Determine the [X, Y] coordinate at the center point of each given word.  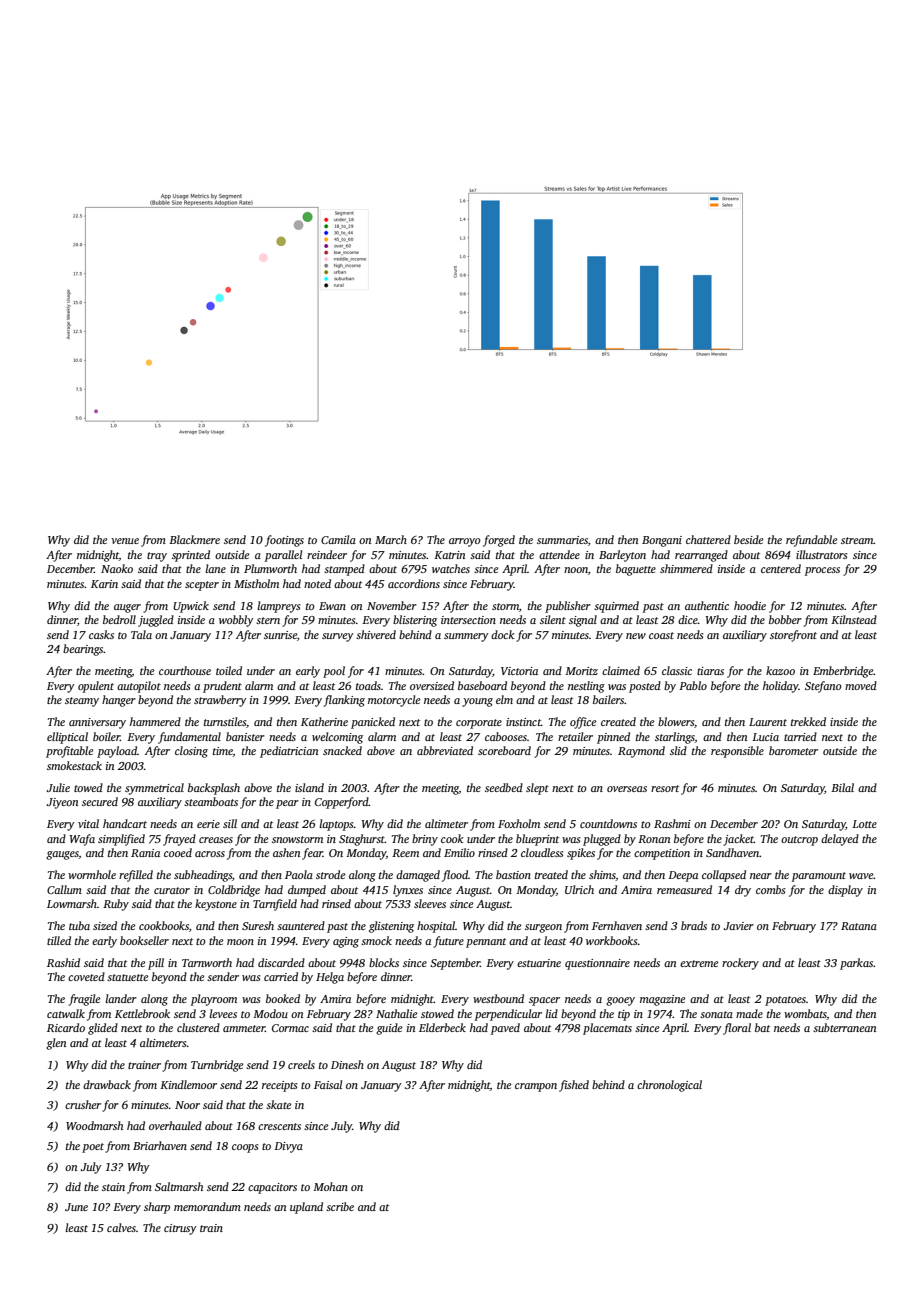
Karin [104, 584]
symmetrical [154, 789]
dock [502, 634]
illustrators [821, 554]
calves [121, 1227]
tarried [800, 736]
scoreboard [504, 750]
